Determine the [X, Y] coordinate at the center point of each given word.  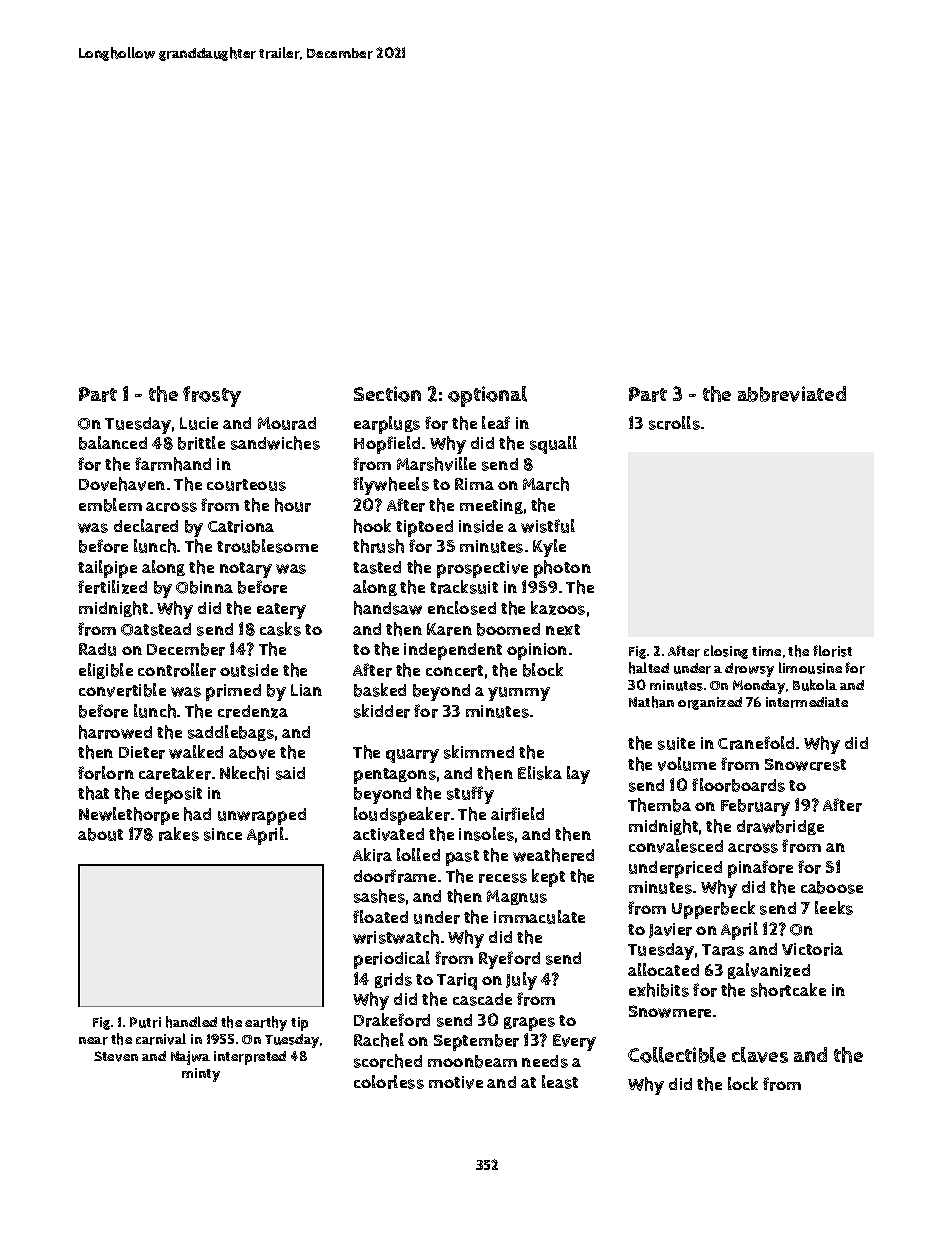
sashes [379, 896]
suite [676, 743]
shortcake [788, 990]
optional [487, 396]
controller [177, 670]
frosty [212, 396]
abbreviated [792, 394]
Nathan [651, 702]
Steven [116, 1056]
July [521, 981]
